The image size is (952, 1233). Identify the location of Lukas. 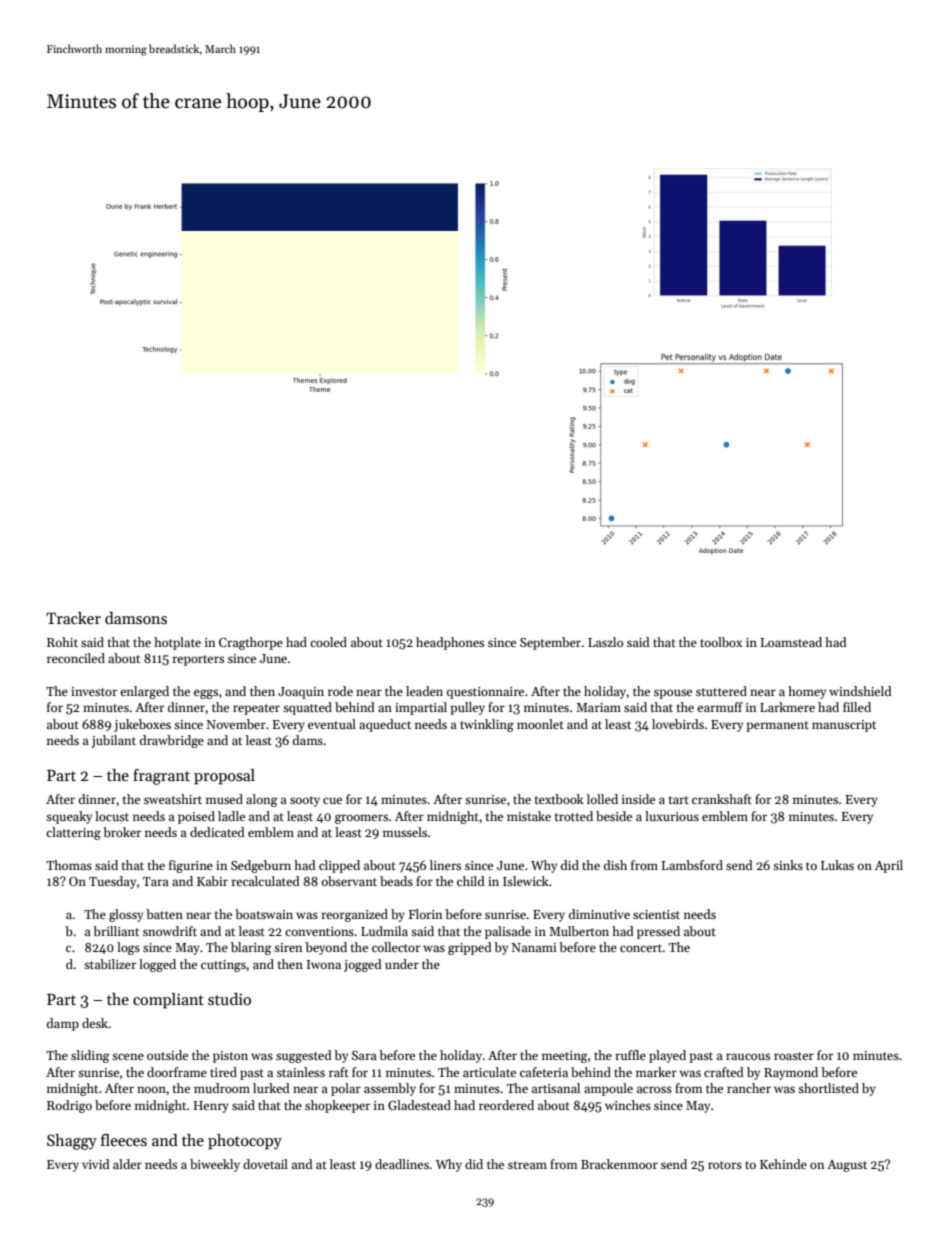
(837, 865).
